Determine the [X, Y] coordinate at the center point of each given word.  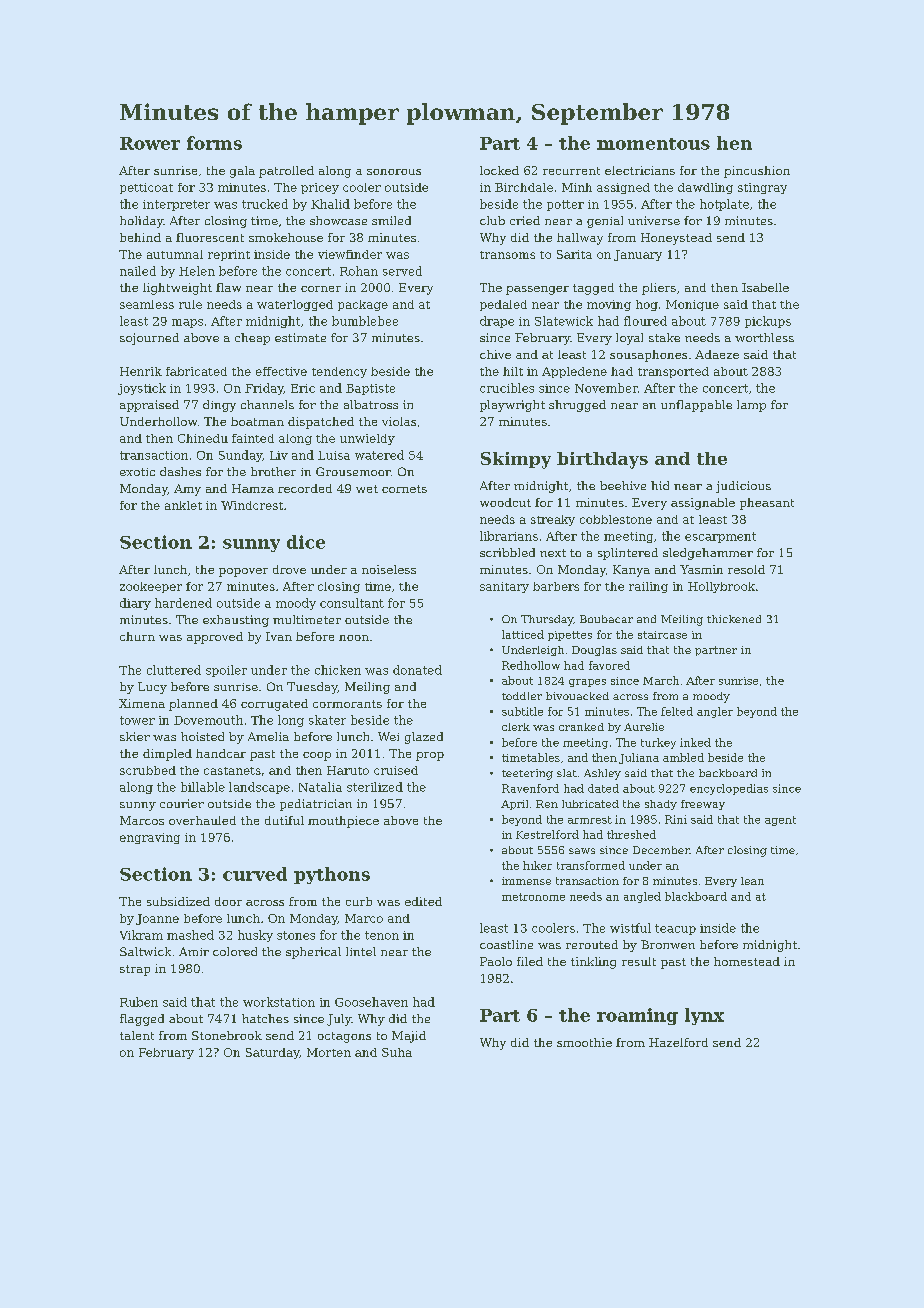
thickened [734, 619]
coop [317, 756]
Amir [194, 951]
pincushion [757, 172]
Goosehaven [371, 1002]
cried [525, 220]
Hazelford [678, 1042]
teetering [527, 774]
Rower [150, 143]
